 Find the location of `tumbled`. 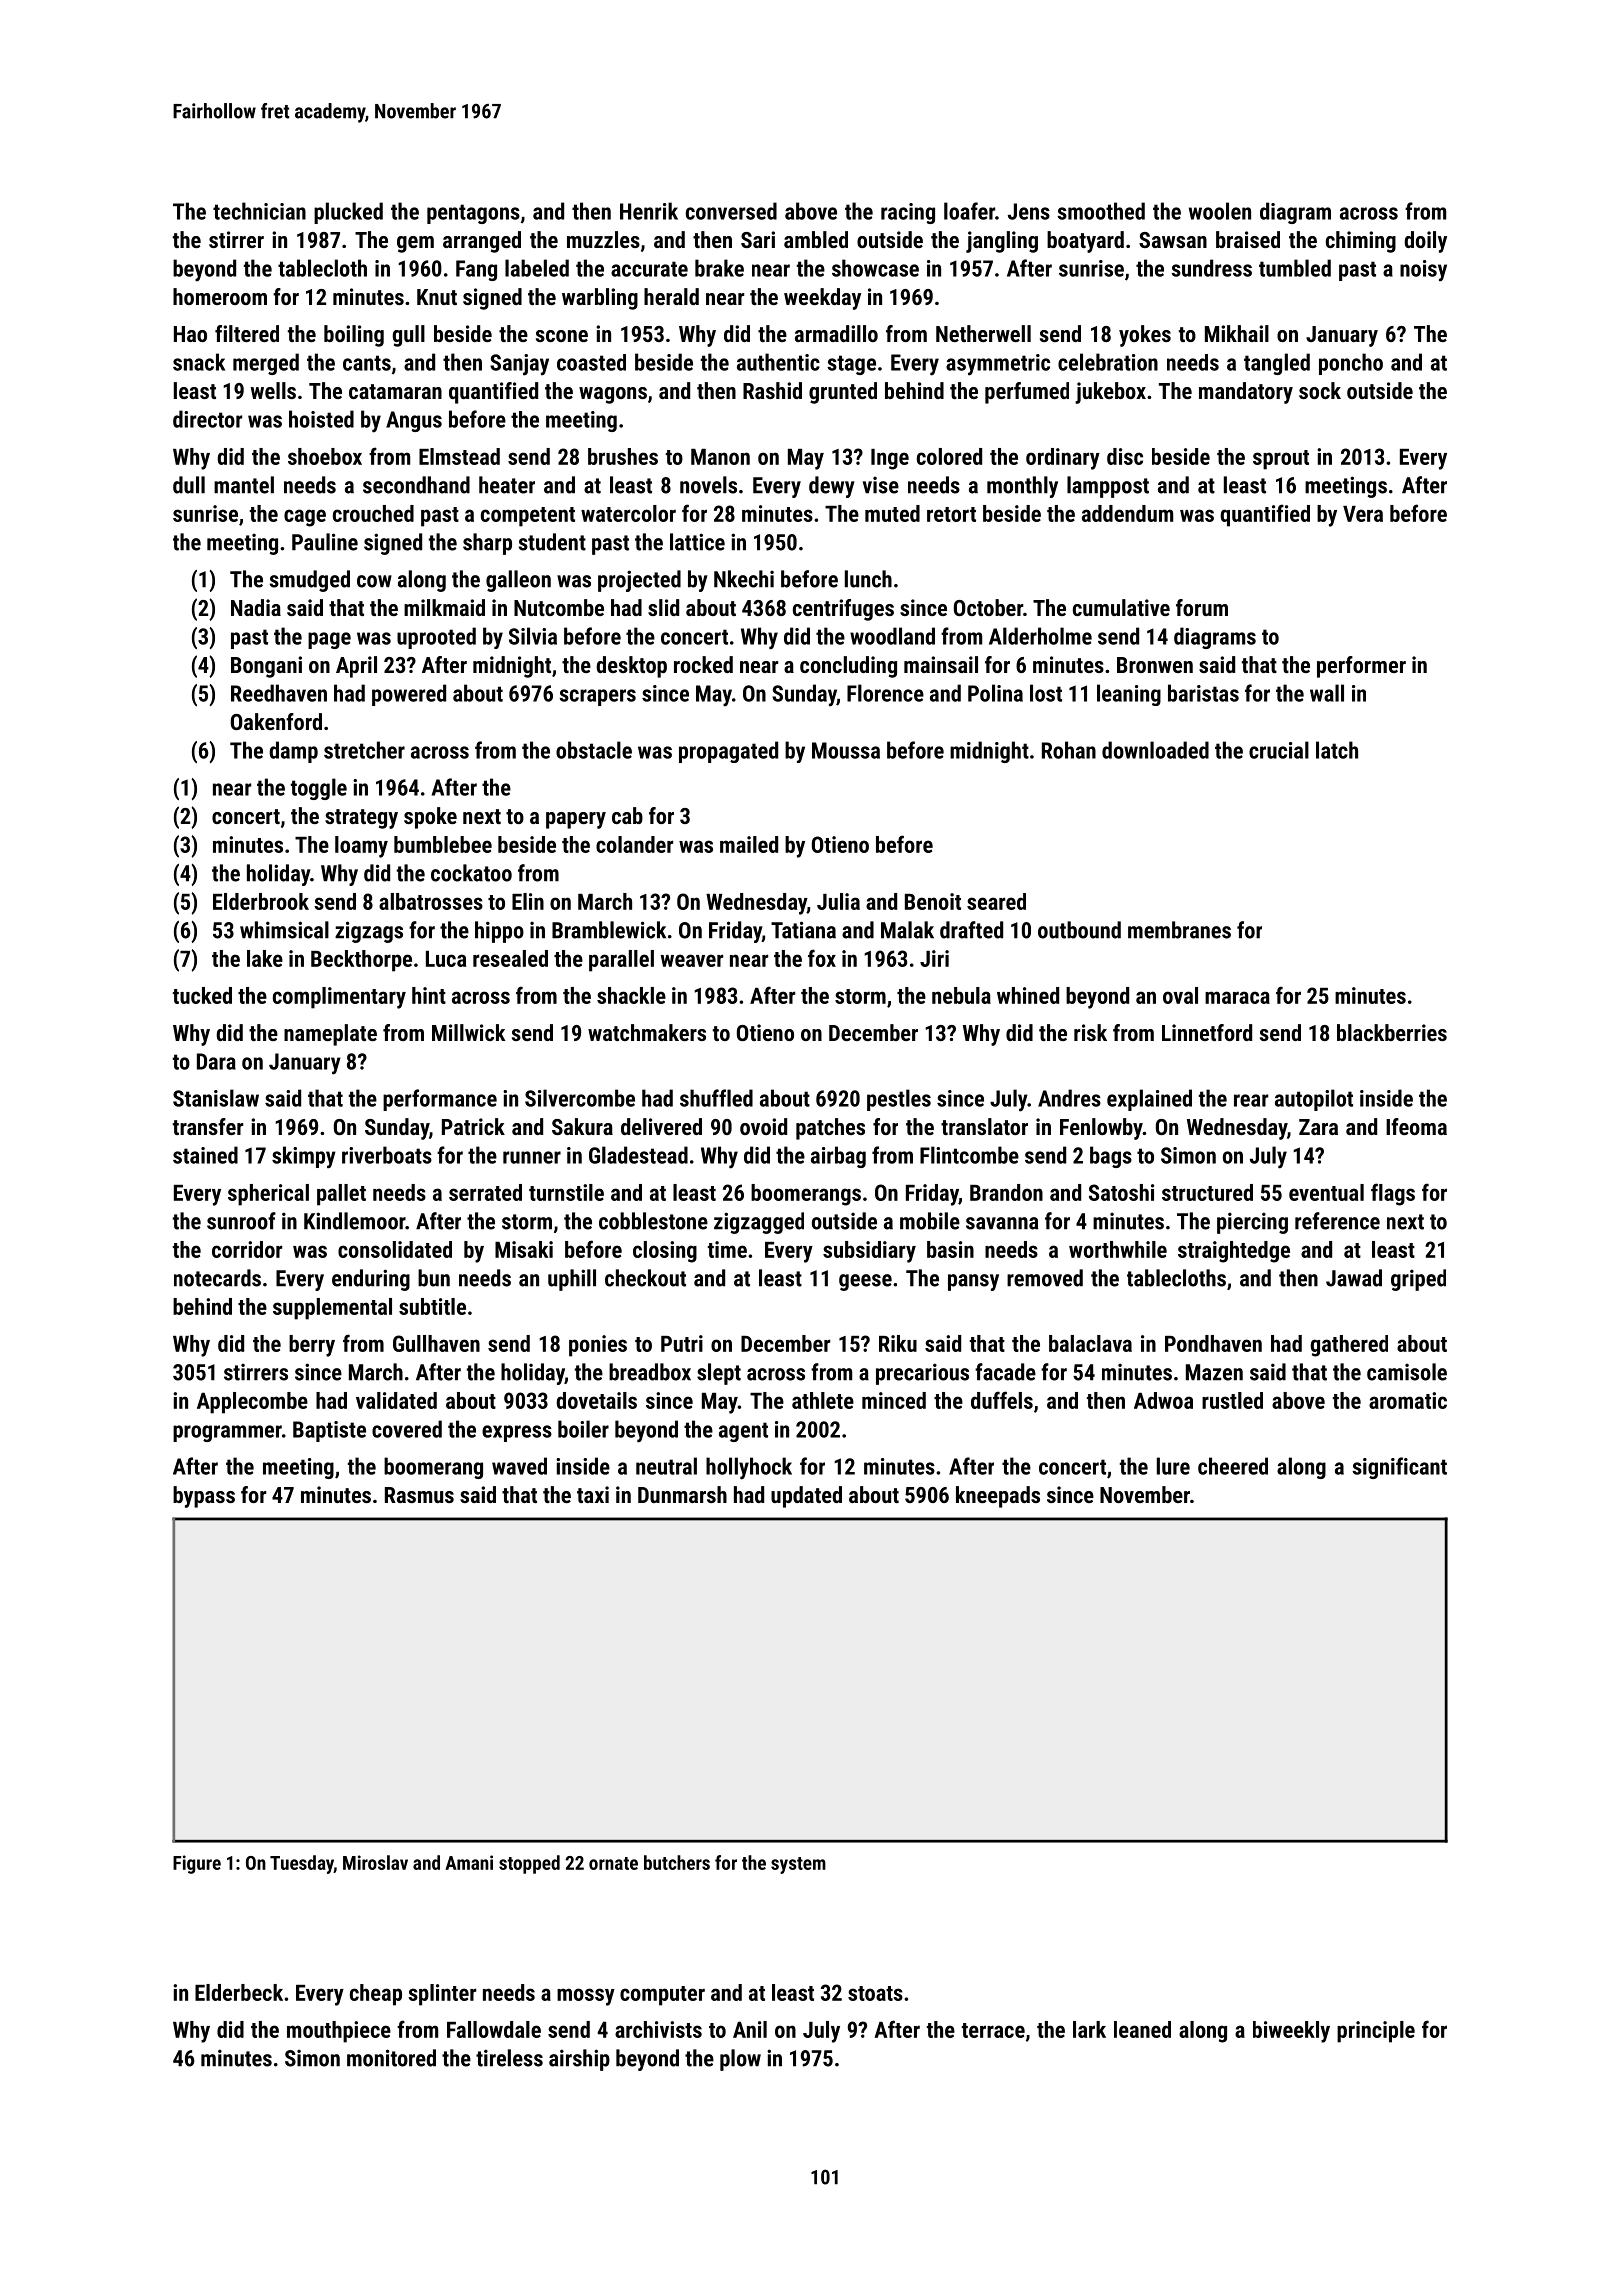

tumbled is located at coordinates (1295, 268).
